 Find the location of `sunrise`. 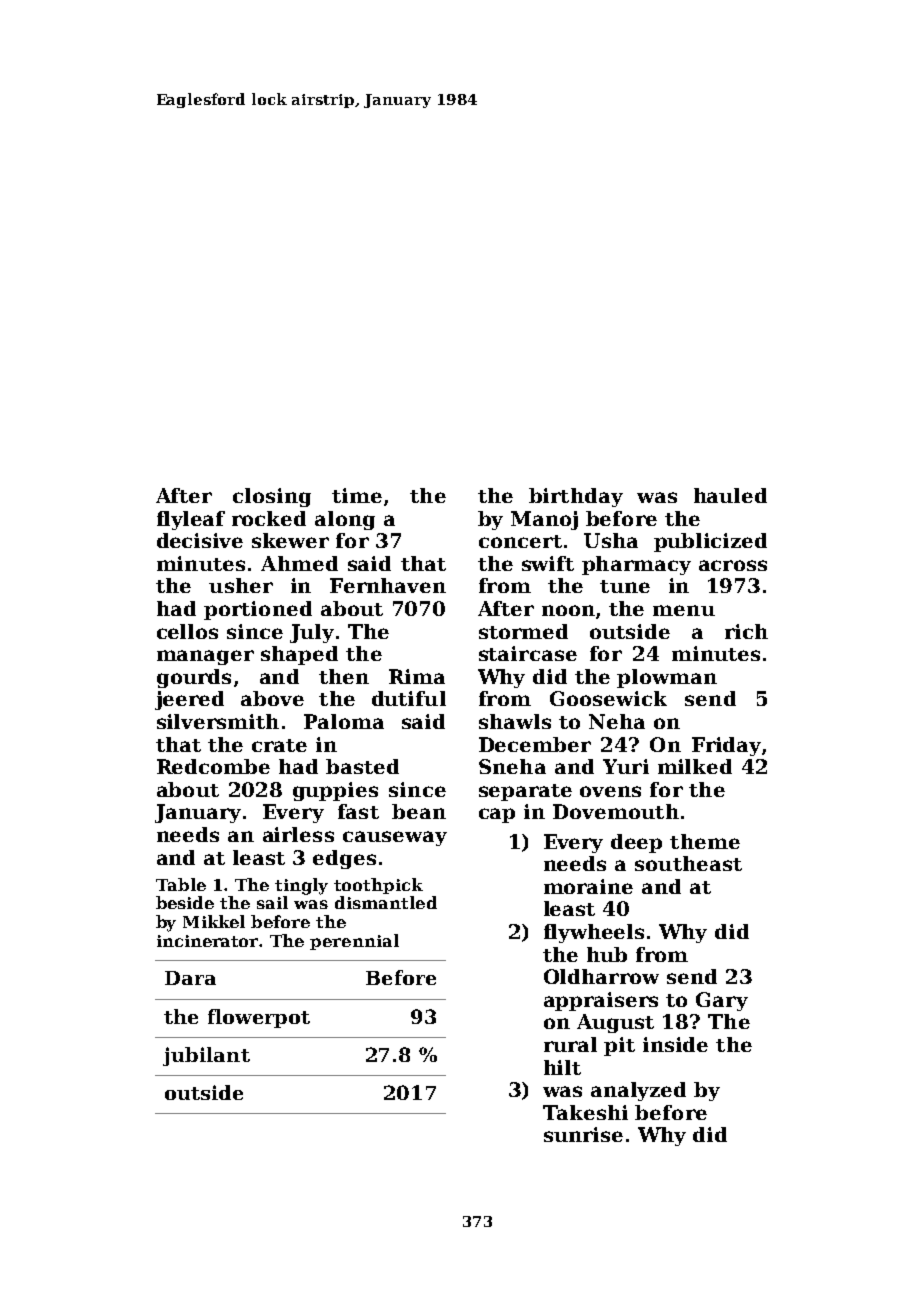

sunrise is located at coordinates (583, 1134).
